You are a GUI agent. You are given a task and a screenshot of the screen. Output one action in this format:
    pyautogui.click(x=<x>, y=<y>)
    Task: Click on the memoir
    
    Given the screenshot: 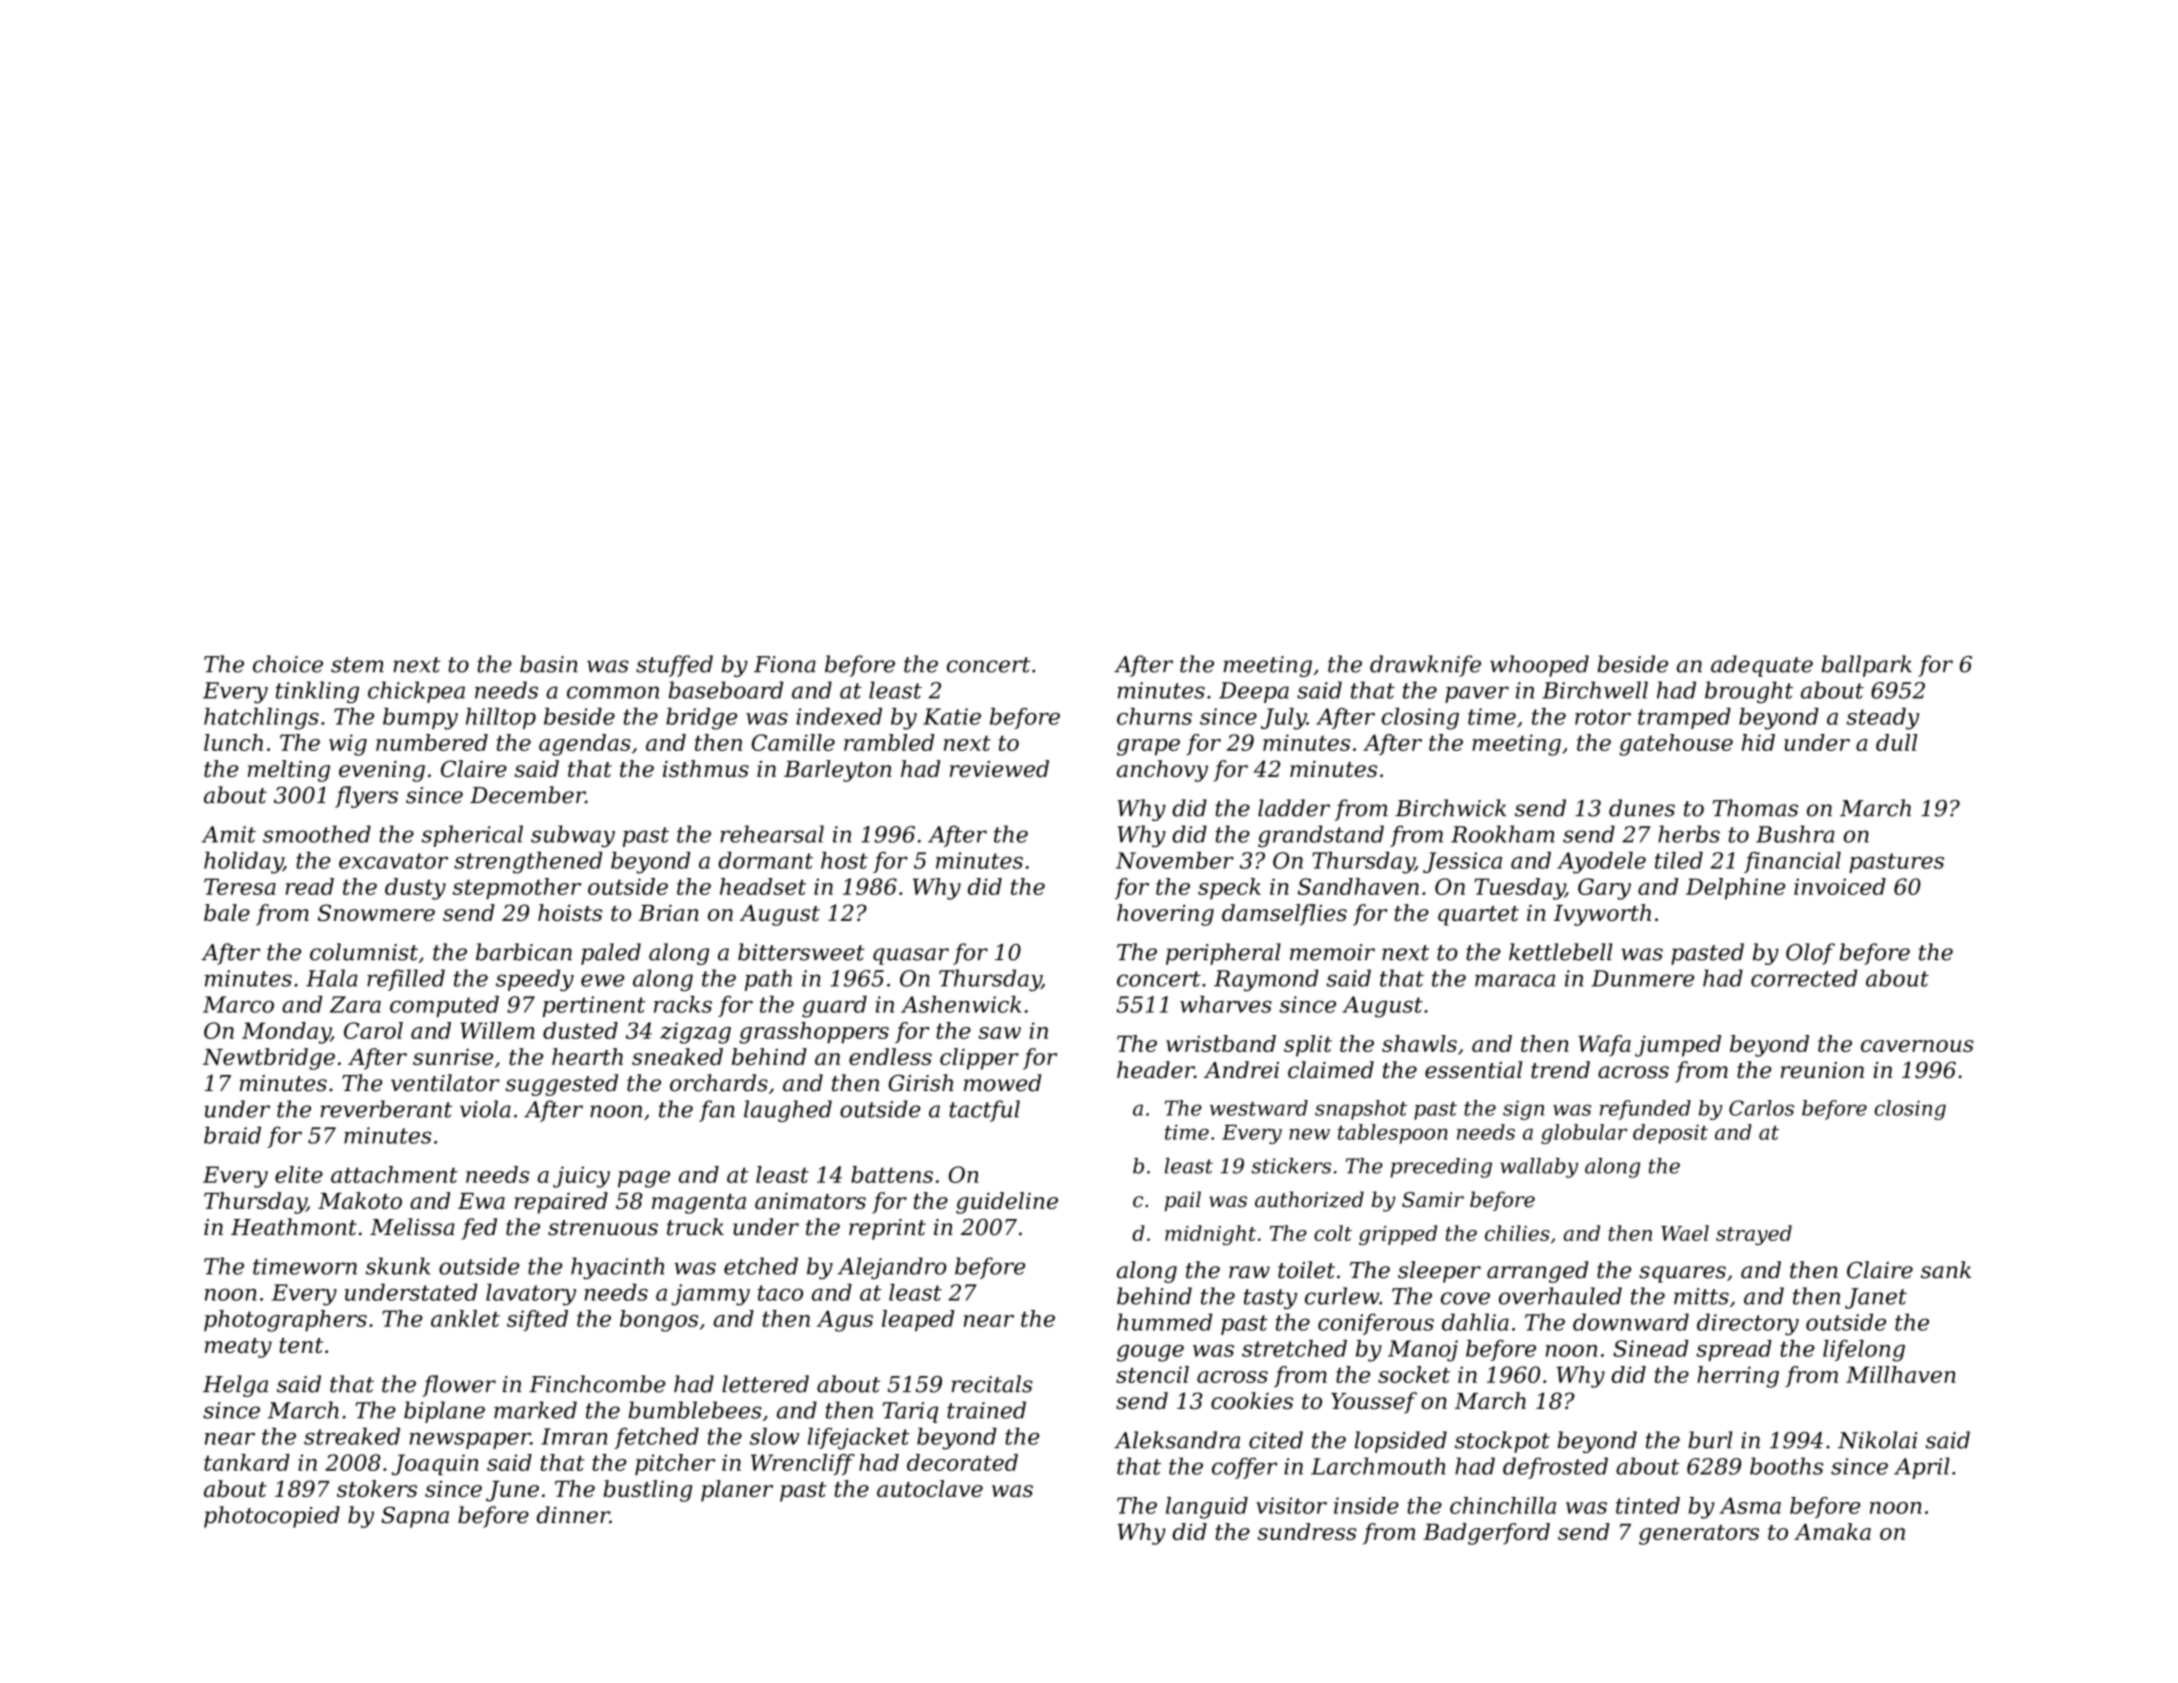 What is the action you would take?
    pyautogui.click(x=1332, y=952)
